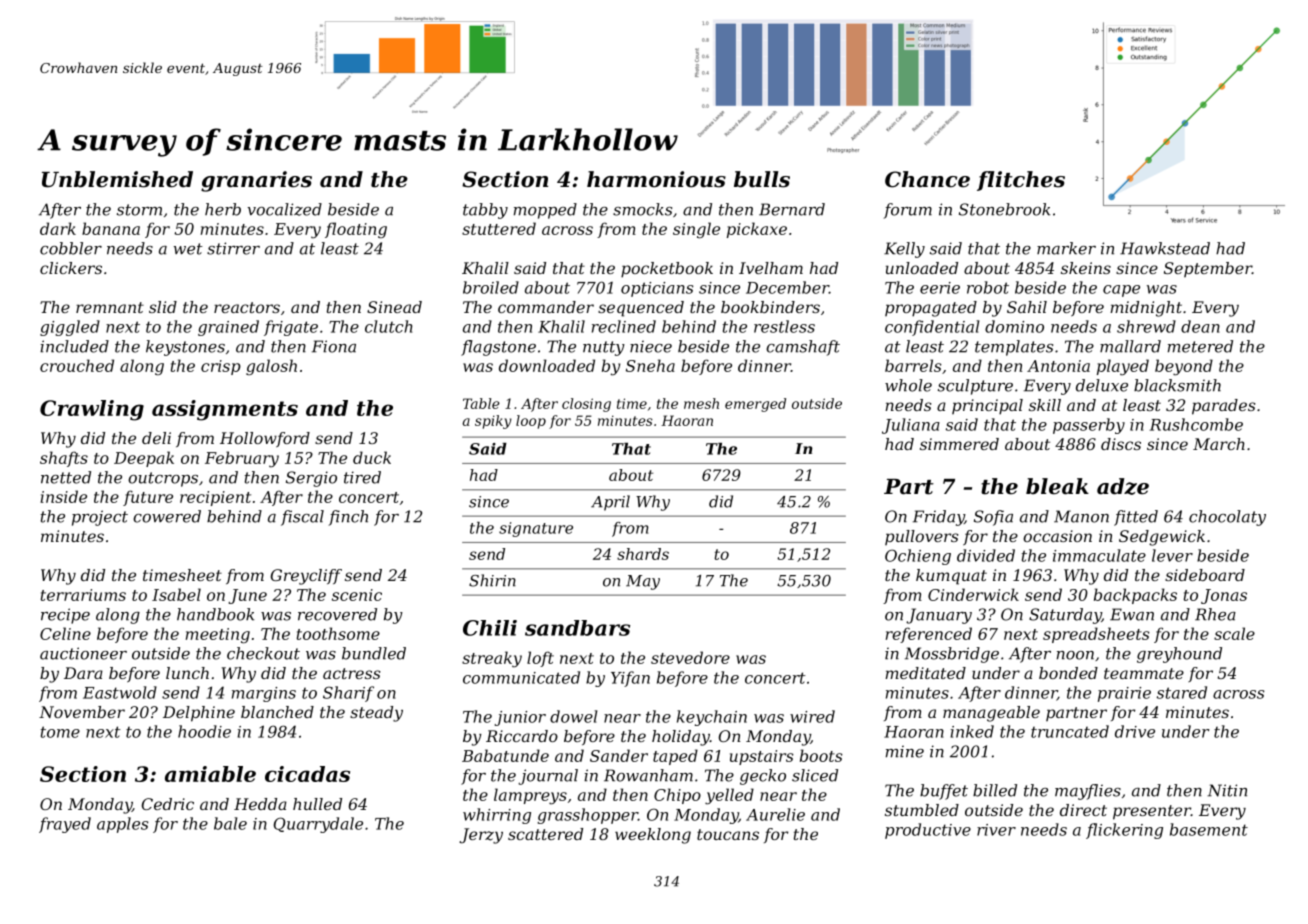  Describe the element at coordinates (117, 179) in the screenshot. I see `Unblemished` at that location.
